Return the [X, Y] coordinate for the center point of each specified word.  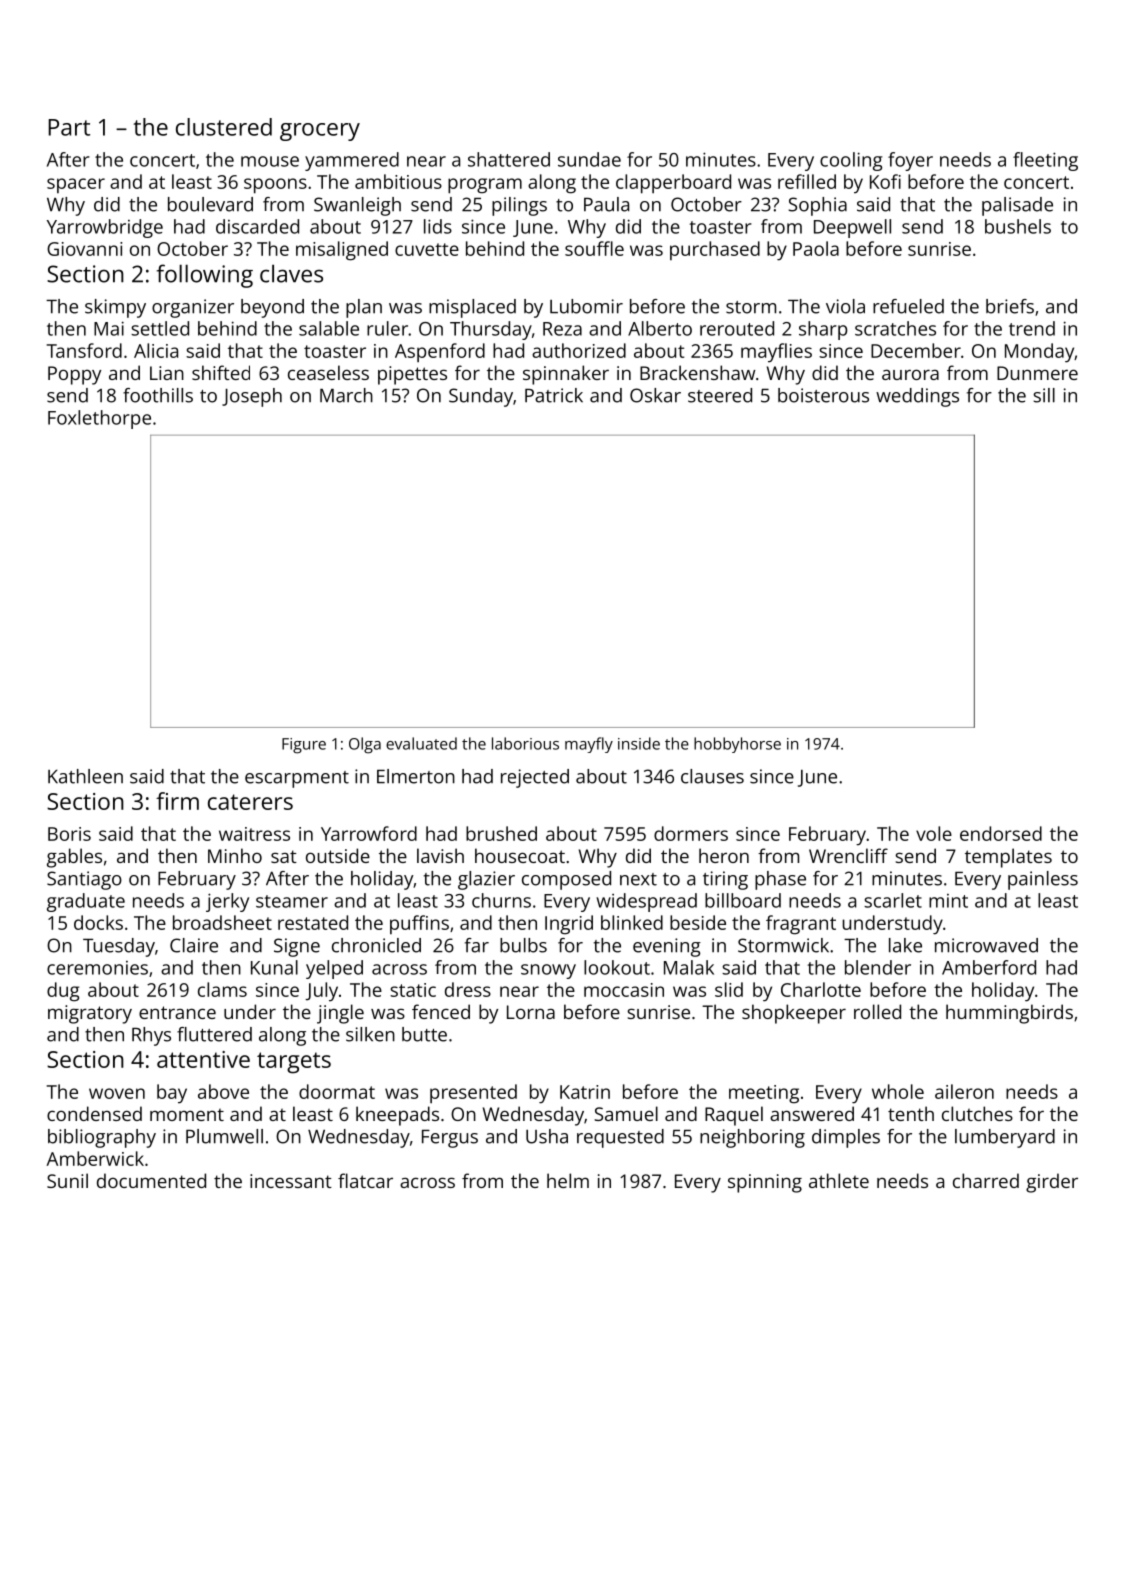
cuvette [427, 249]
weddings [917, 397]
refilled [807, 181]
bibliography [102, 1138]
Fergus [450, 1139]
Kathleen [85, 776]
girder [1052, 1183]
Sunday [481, 397]
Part [69, 127]
